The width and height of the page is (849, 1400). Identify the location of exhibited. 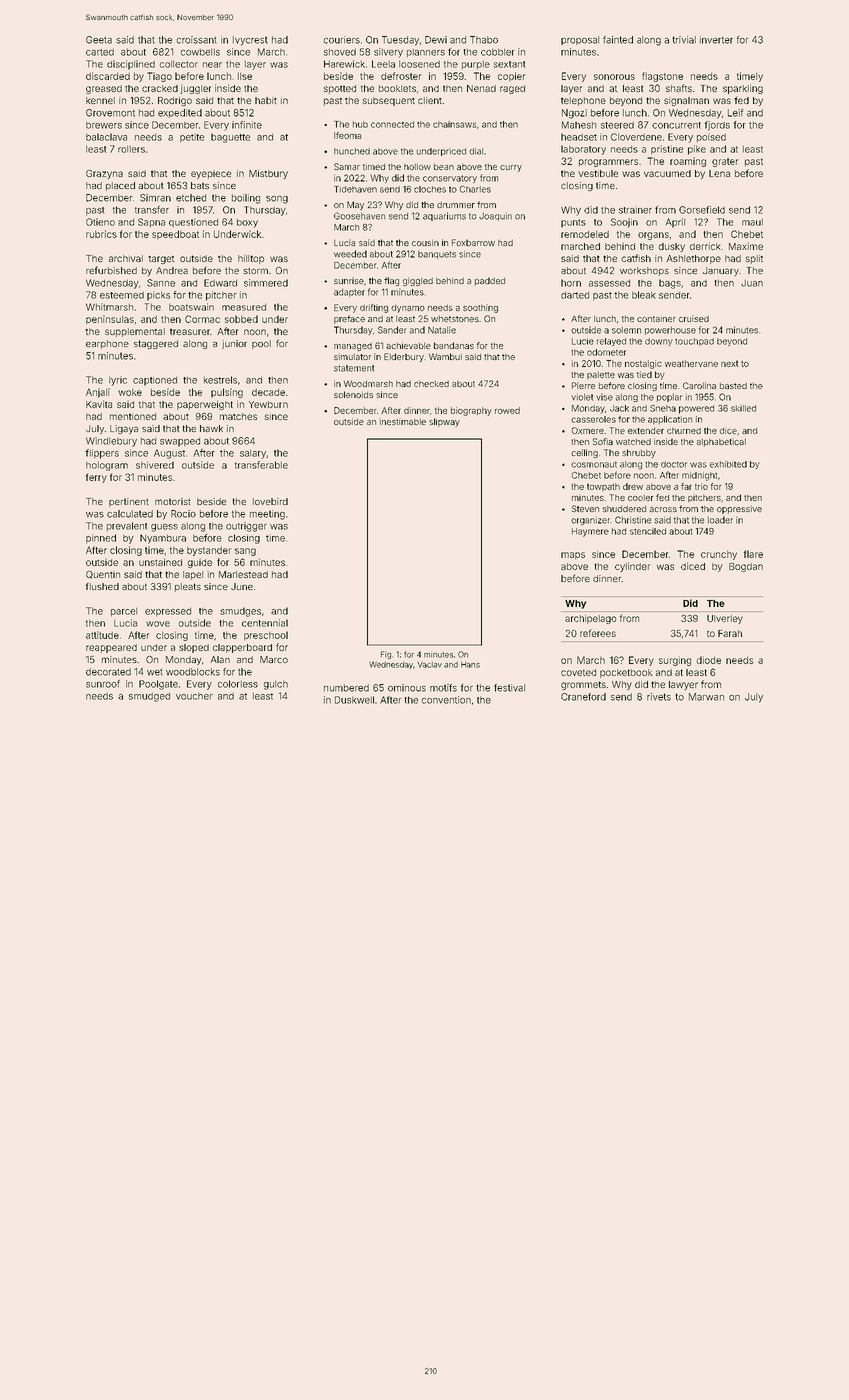
(728, 464).
